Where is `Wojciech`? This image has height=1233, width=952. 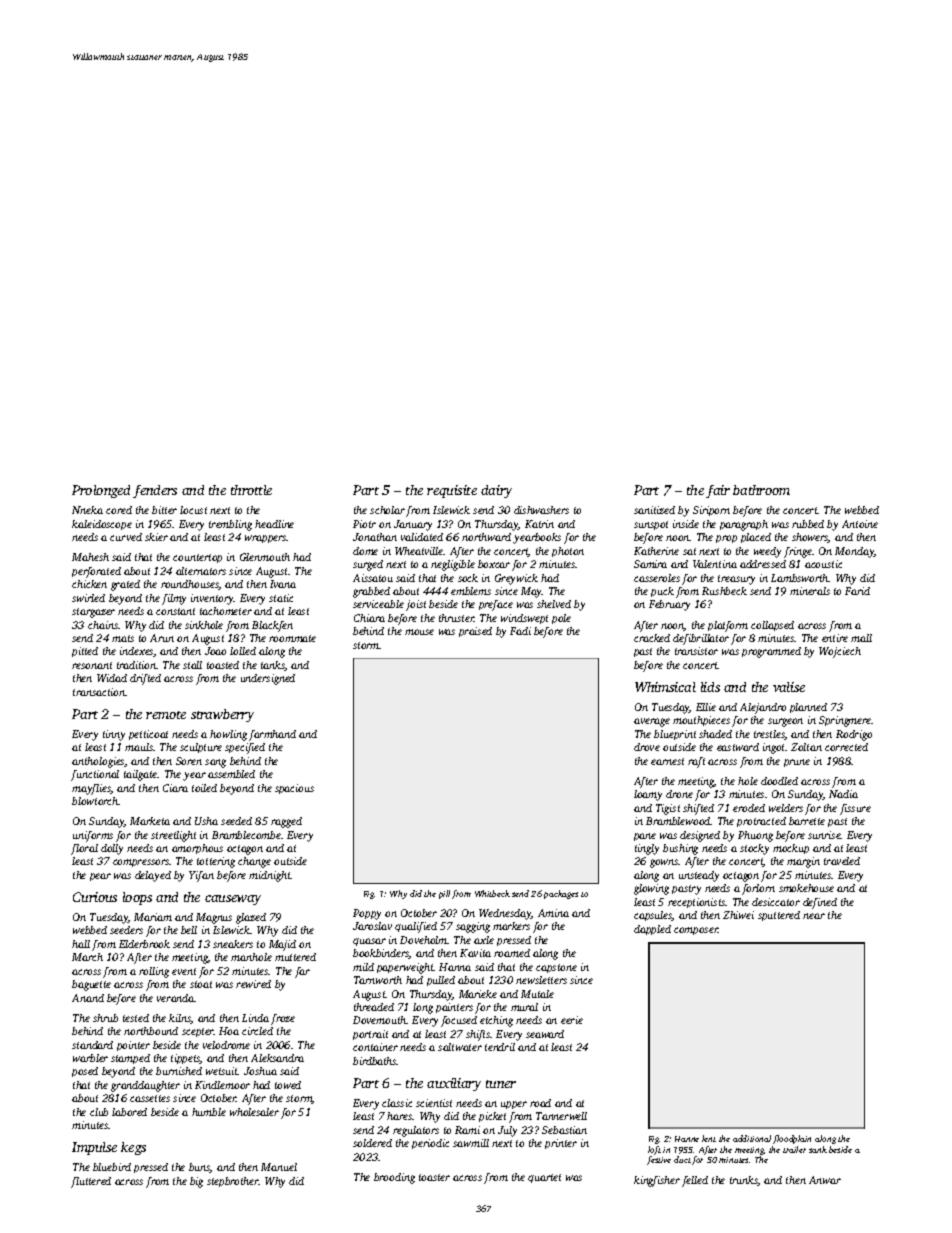 Wojciech is located at coordinates (840, 652).
